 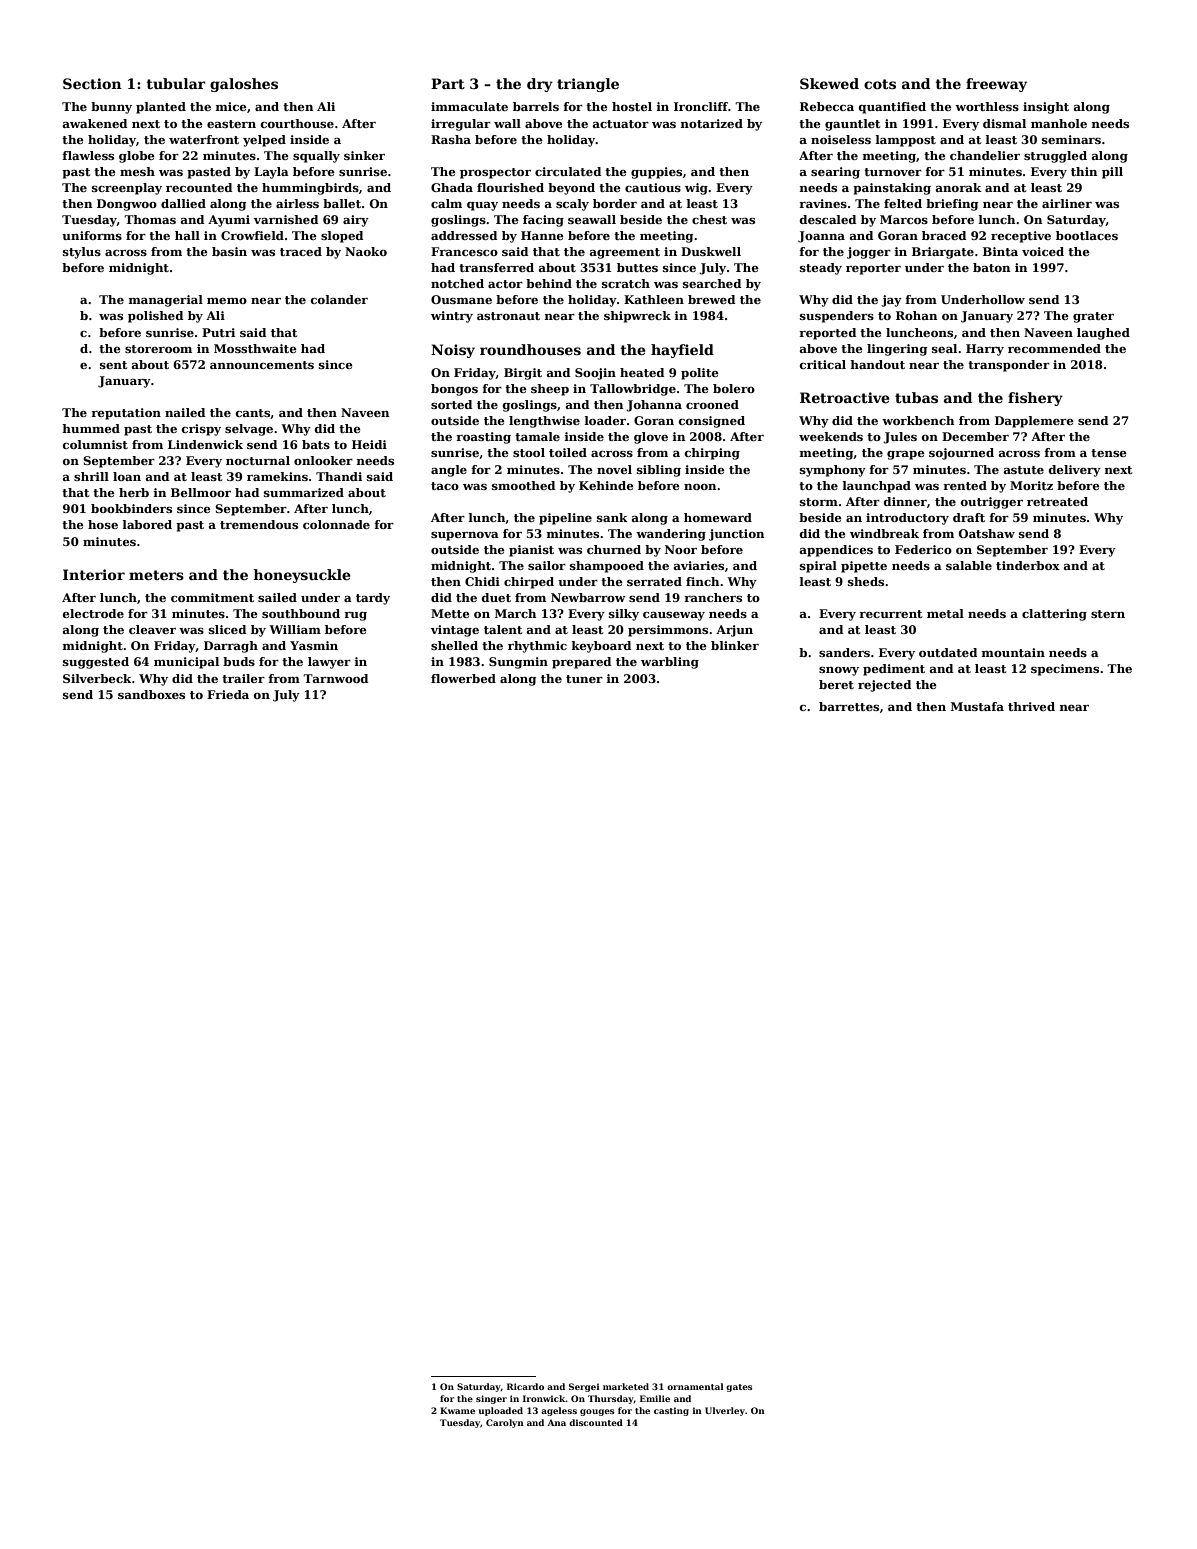 What do you see at coordinates (448, 83) in the document?
I see `Part` at bounding box center [448, 83].
